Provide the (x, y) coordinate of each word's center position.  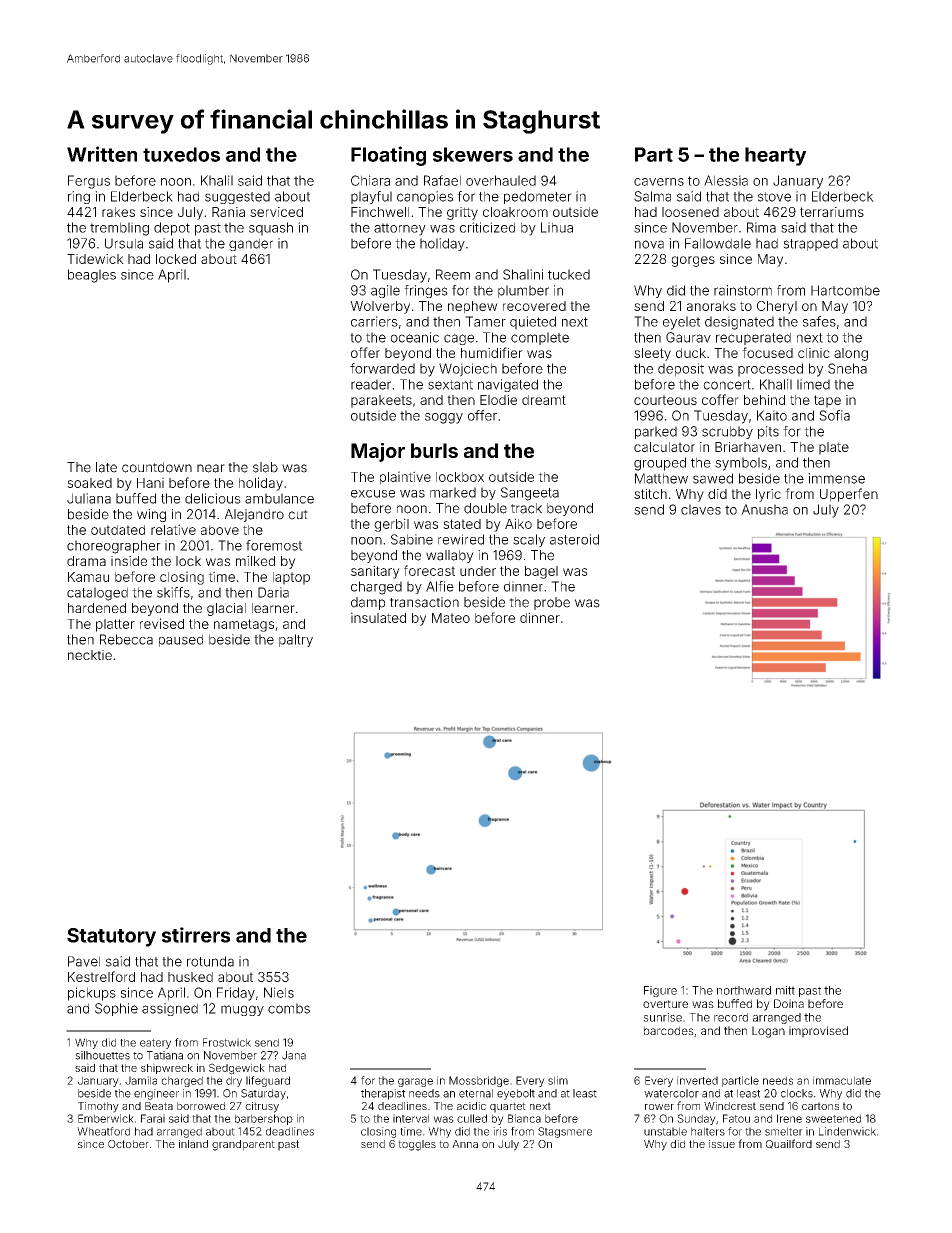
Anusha (764, 509)
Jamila (141, 1080)
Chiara (370, 180)
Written (102, 154)
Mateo (451, 618)
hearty (775, 156)
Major (378, 452)
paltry (296, 640)
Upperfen (849, 495)
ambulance (279, 498)
